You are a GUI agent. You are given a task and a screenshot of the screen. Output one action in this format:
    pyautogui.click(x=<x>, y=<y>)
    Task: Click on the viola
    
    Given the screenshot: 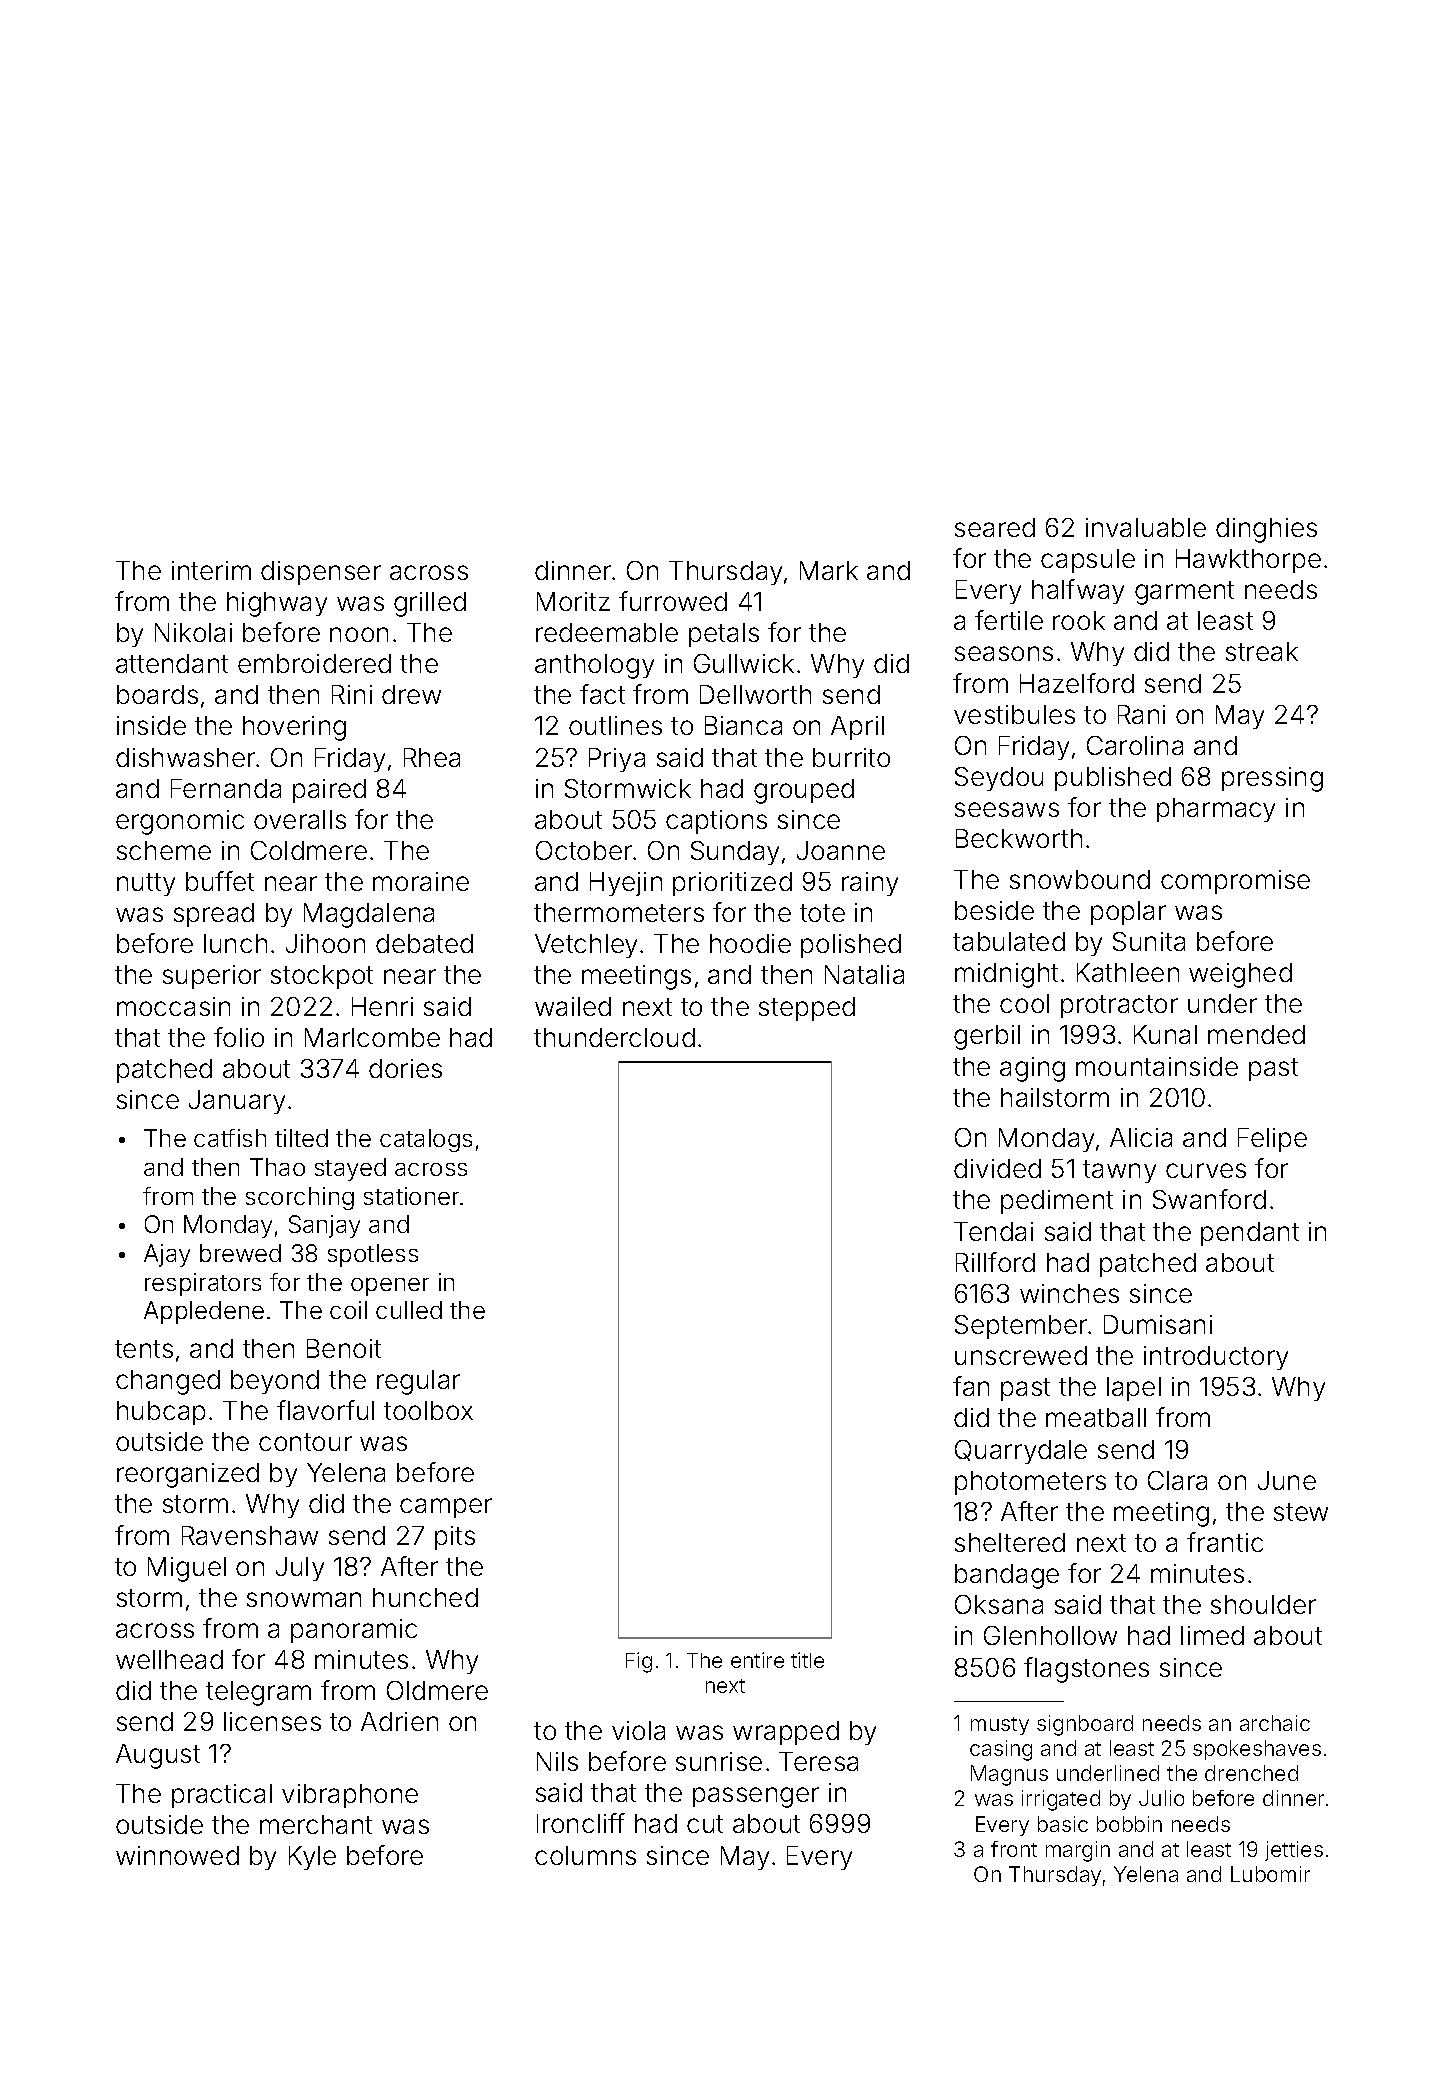 What is the action you would take?
    pyautogui.click(x=638, y=1730)
